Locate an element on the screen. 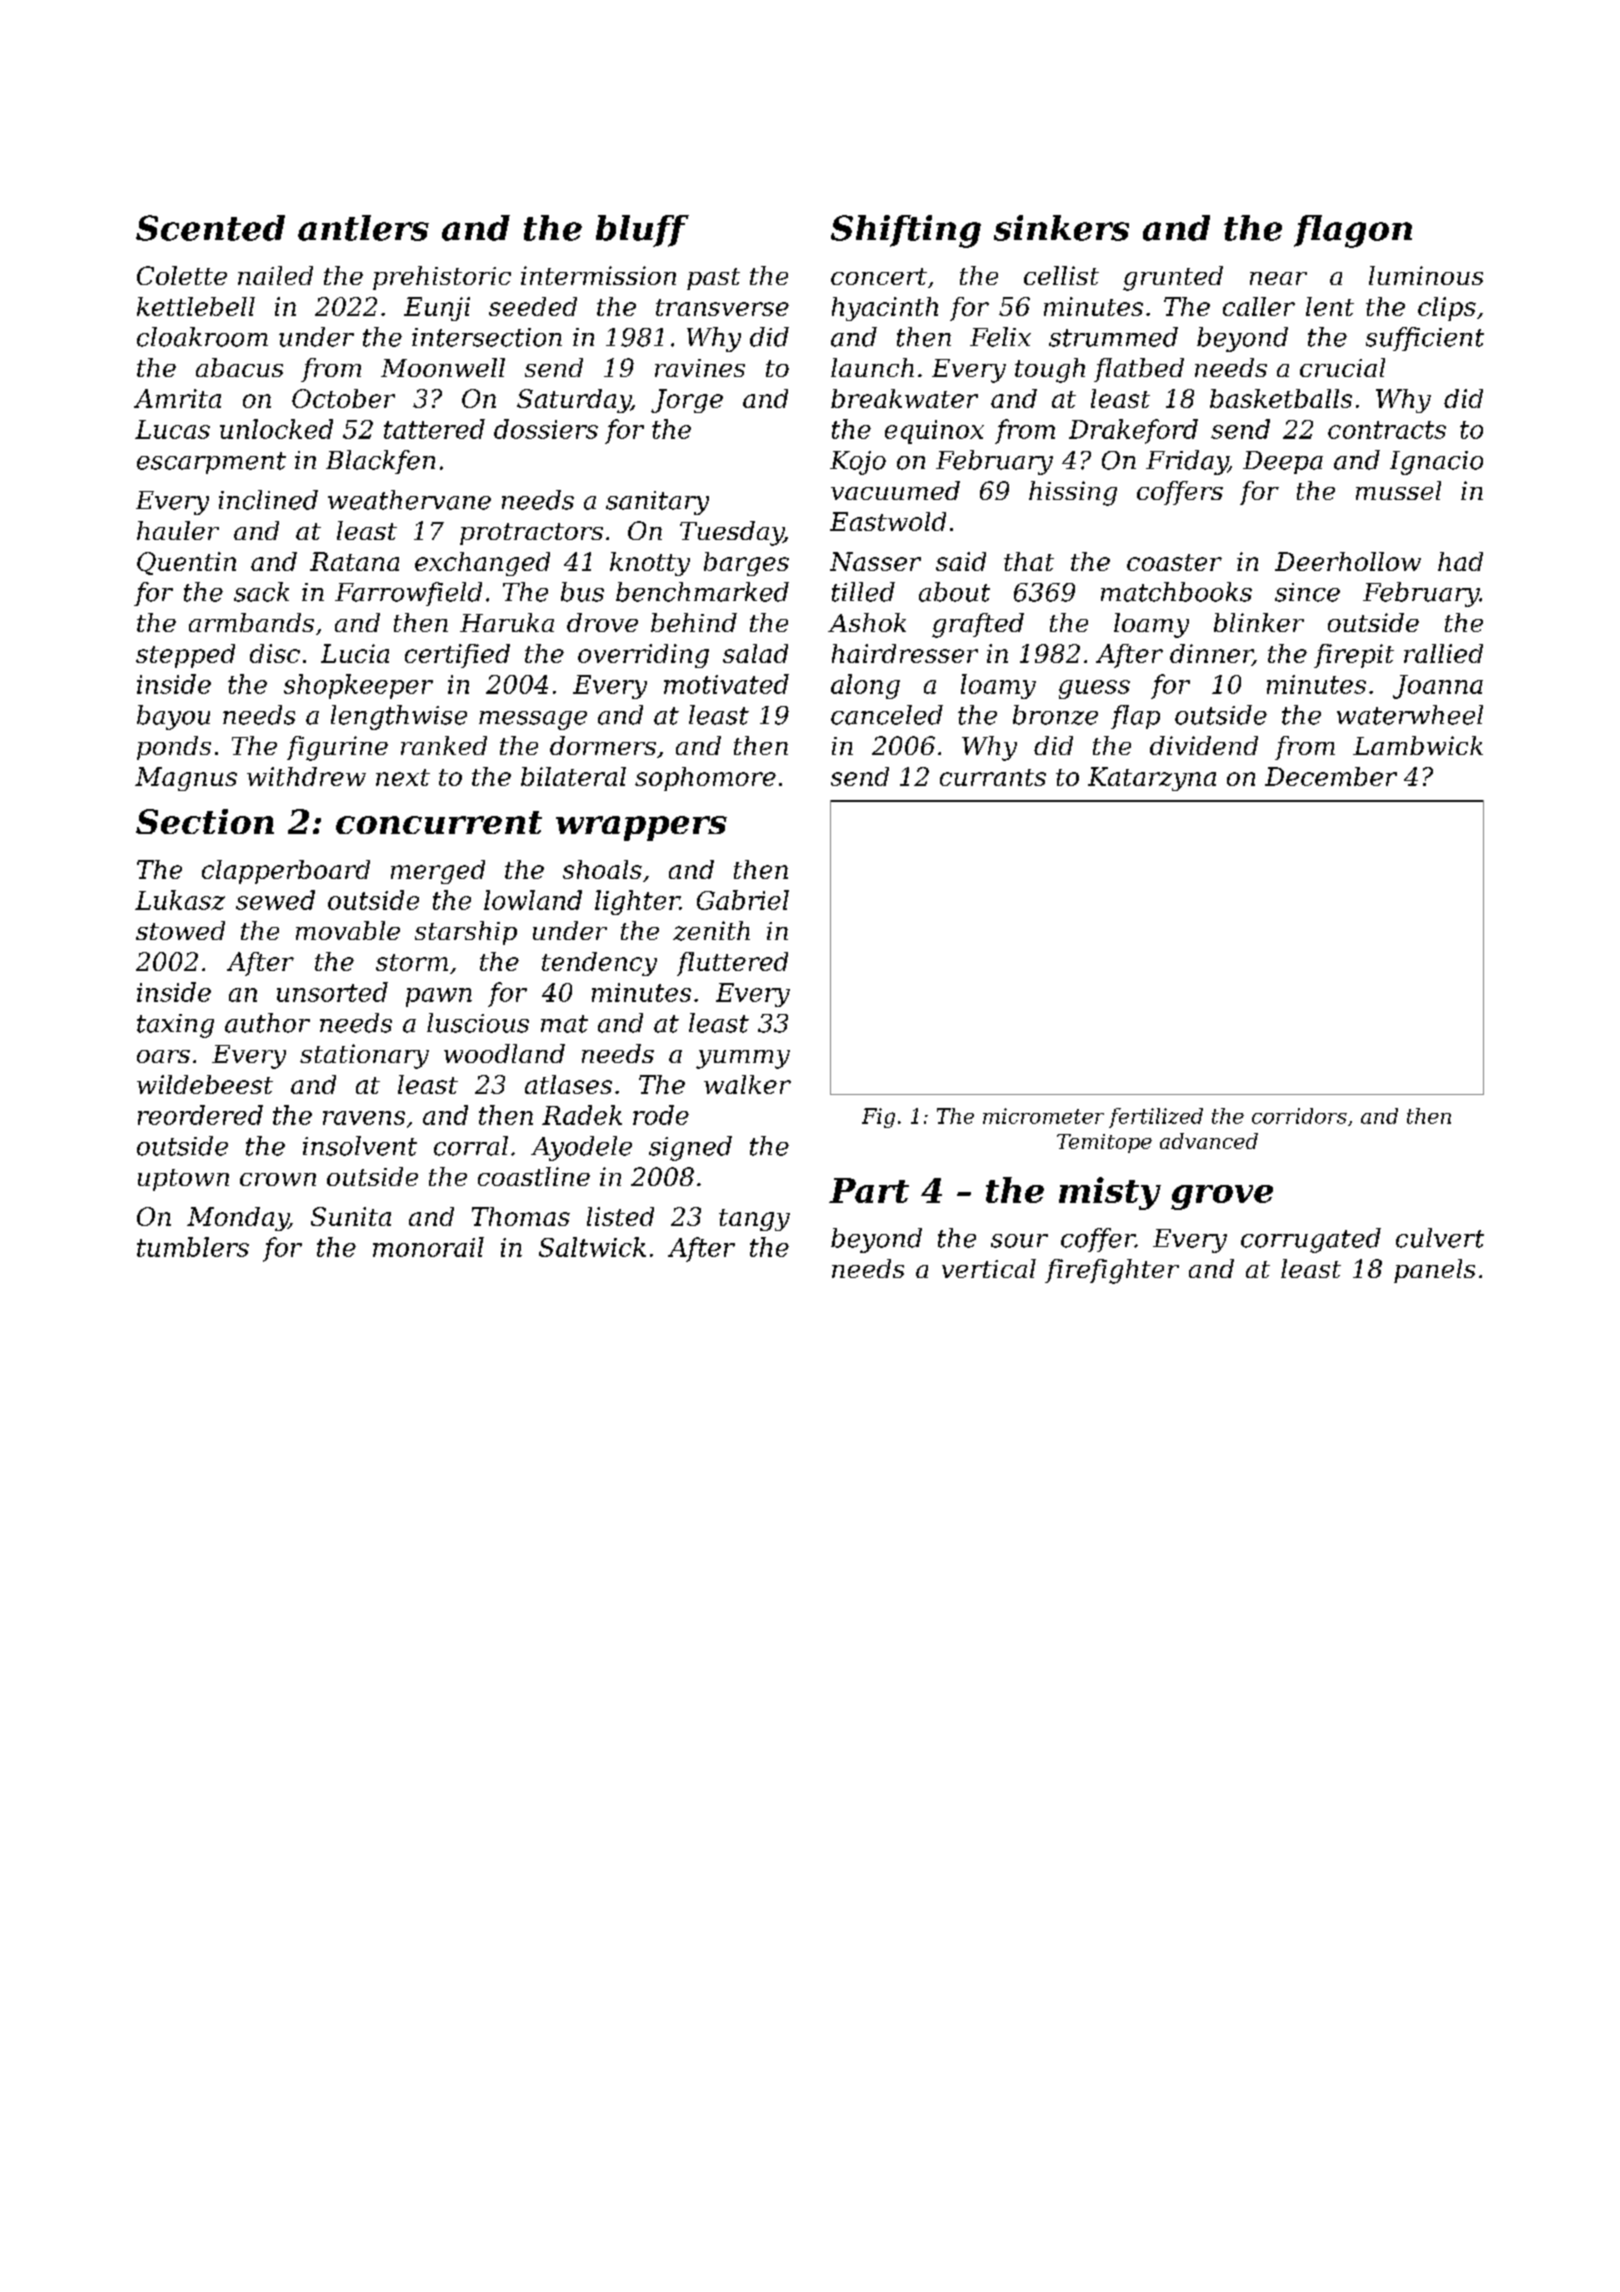 The image size is (1620, 2292). withdrew is located at coordinates (306, 776).
